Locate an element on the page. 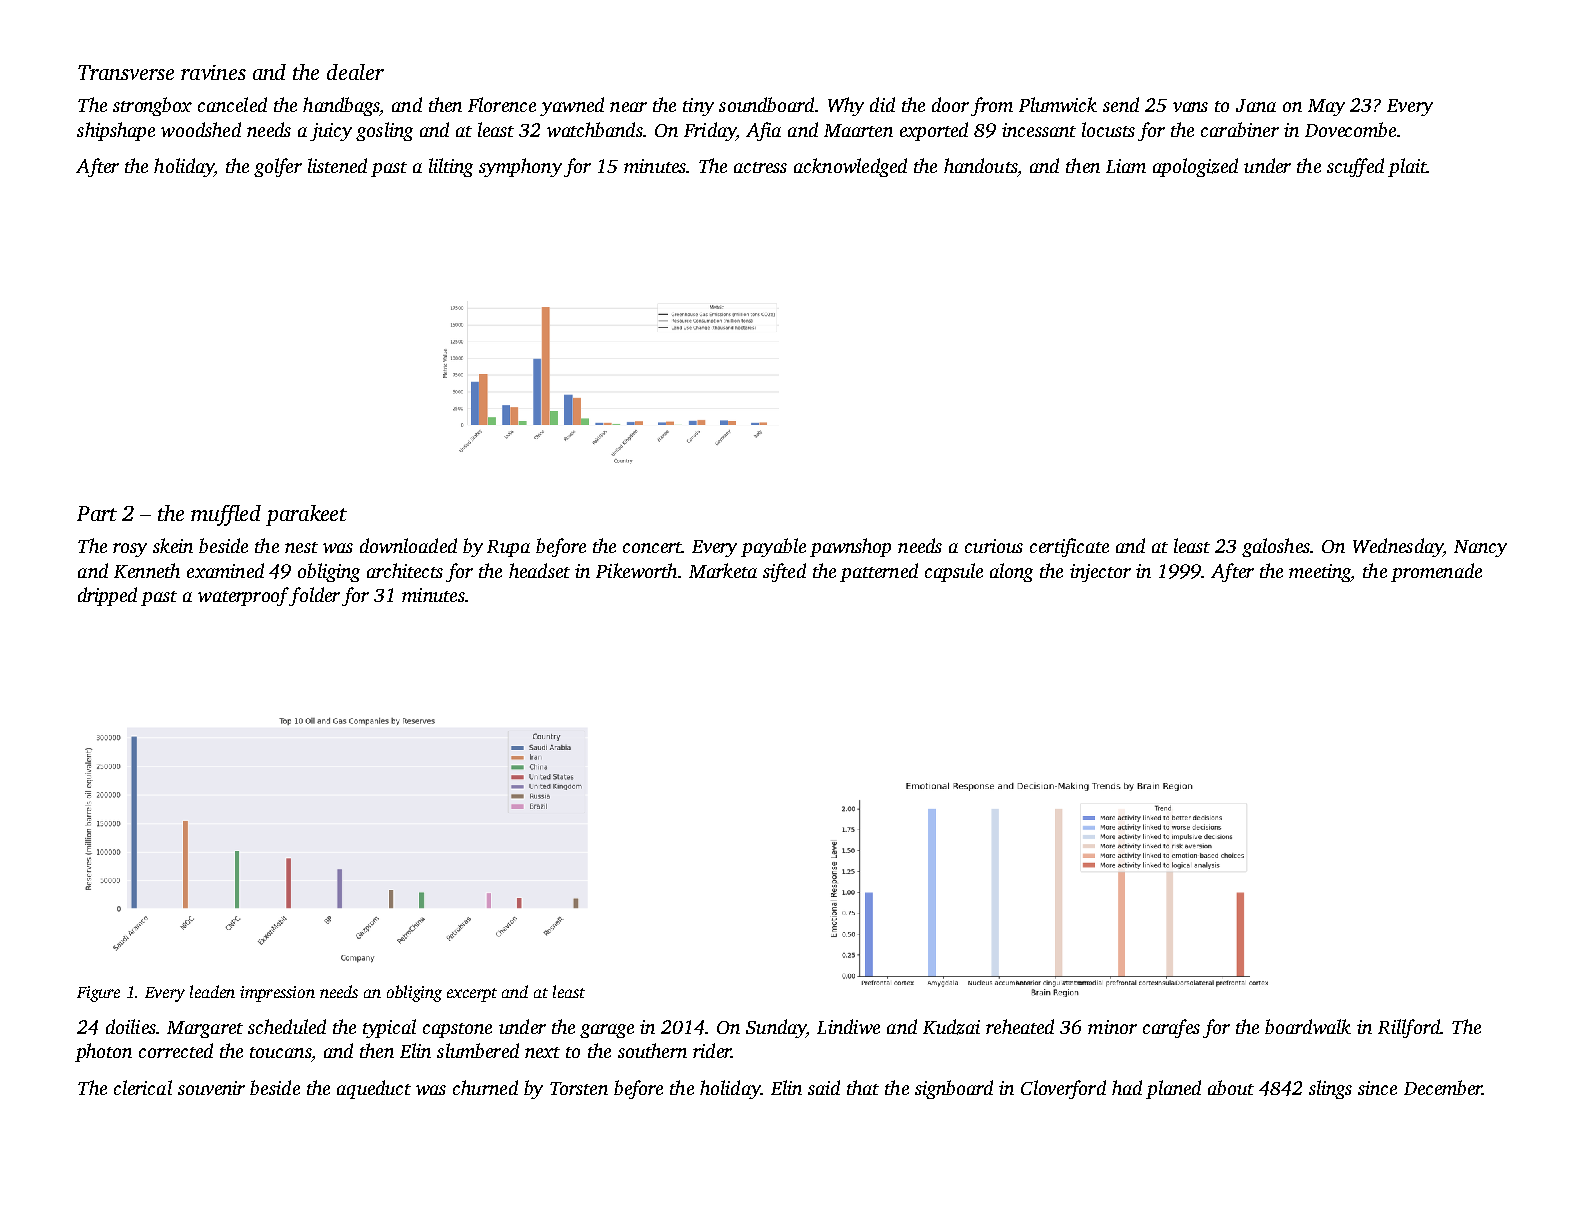 This image has height=1228, width=1589. tiny is located at coordinates (698, 107).
